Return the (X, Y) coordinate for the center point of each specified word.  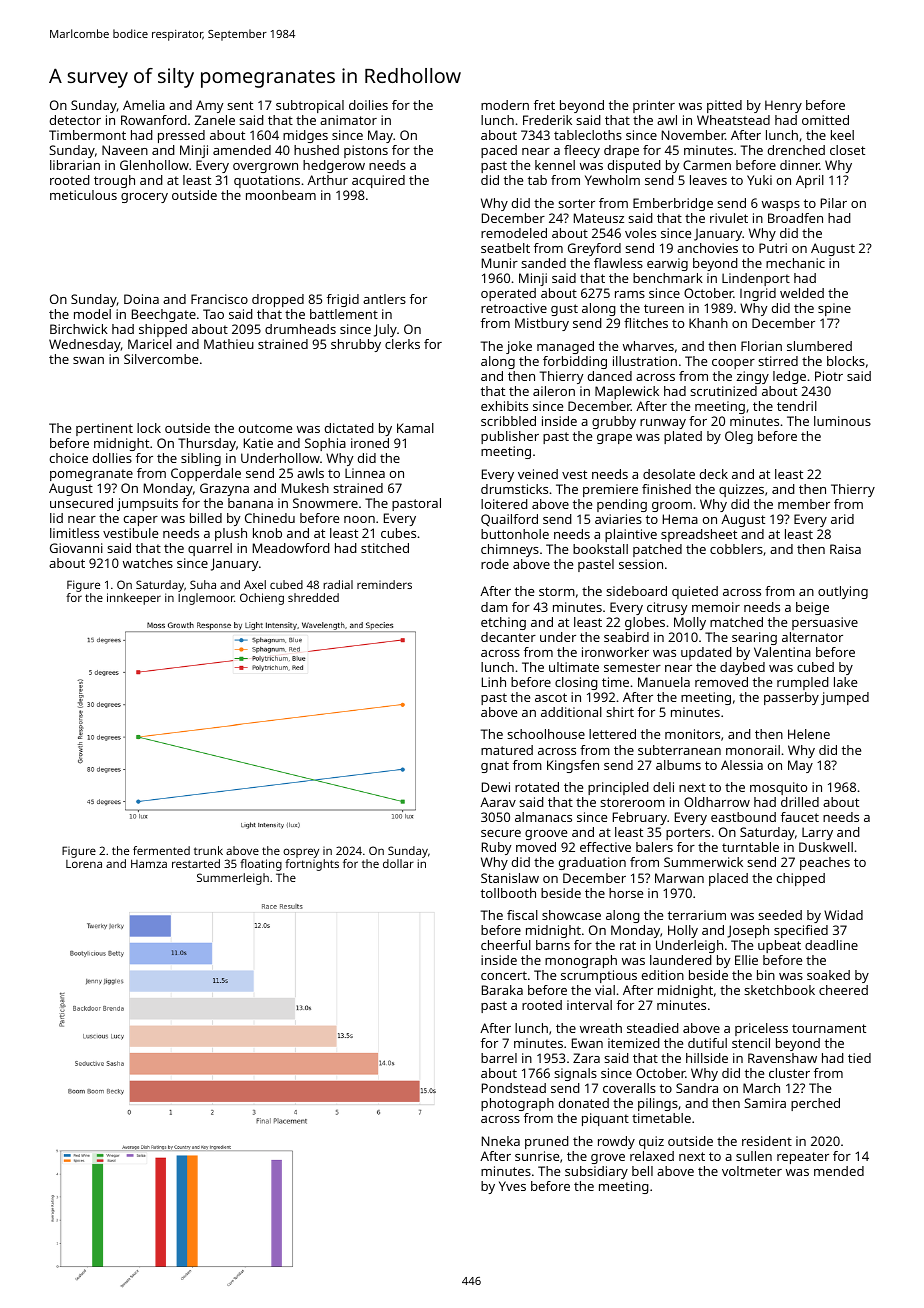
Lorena (84, 864)
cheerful (506, 945)
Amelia (144, 105)
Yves (512, 1186)
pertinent (104, 429)
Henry (783, 106)
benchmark (668, 278)
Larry (817, 833)
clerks (402, 344)
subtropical (310, 106)
